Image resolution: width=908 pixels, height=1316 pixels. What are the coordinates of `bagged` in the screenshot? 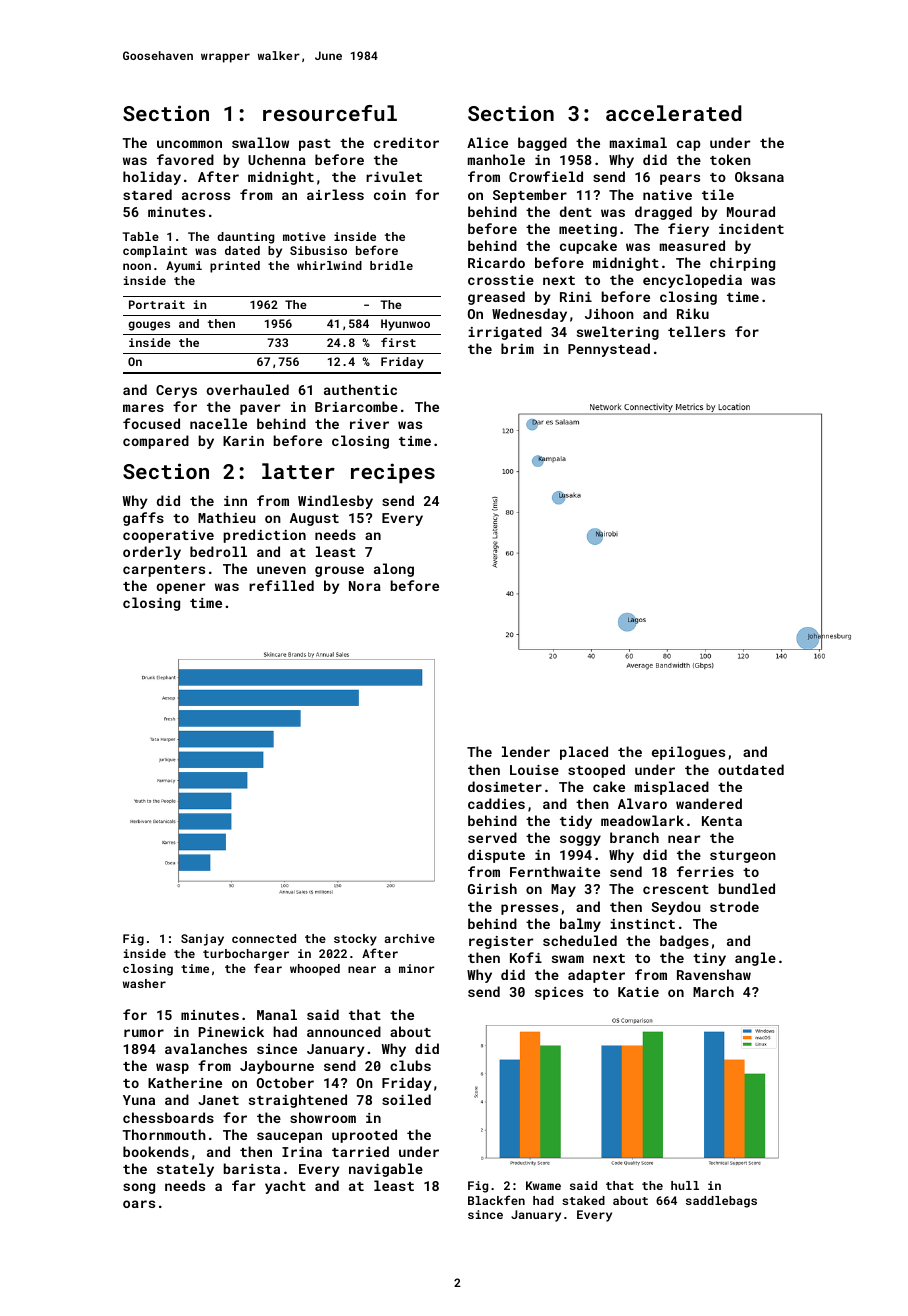 It's located at (542, 144).
